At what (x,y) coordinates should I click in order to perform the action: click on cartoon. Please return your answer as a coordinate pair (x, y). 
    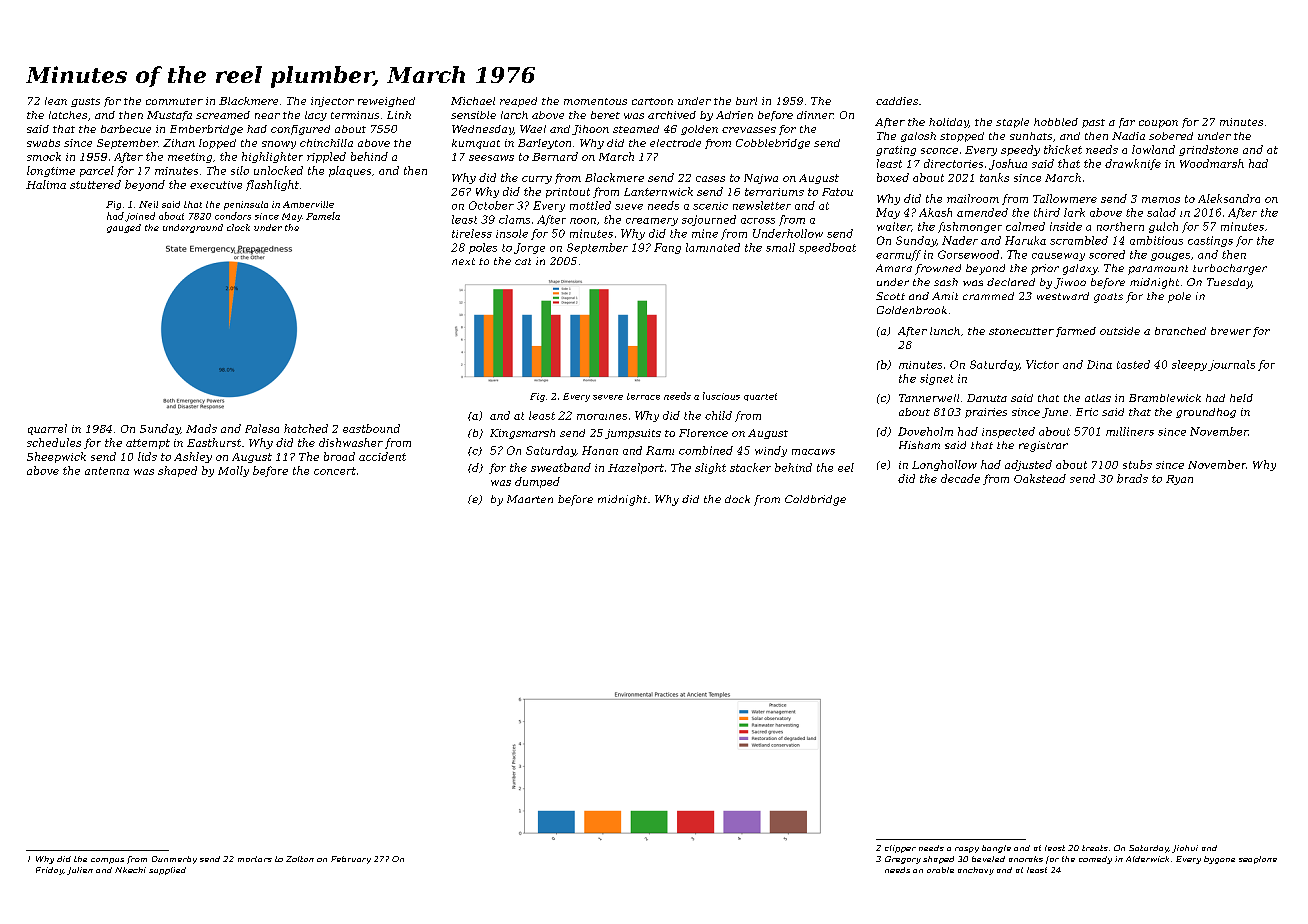
    Looking at the image, I should click on (652, 101).
